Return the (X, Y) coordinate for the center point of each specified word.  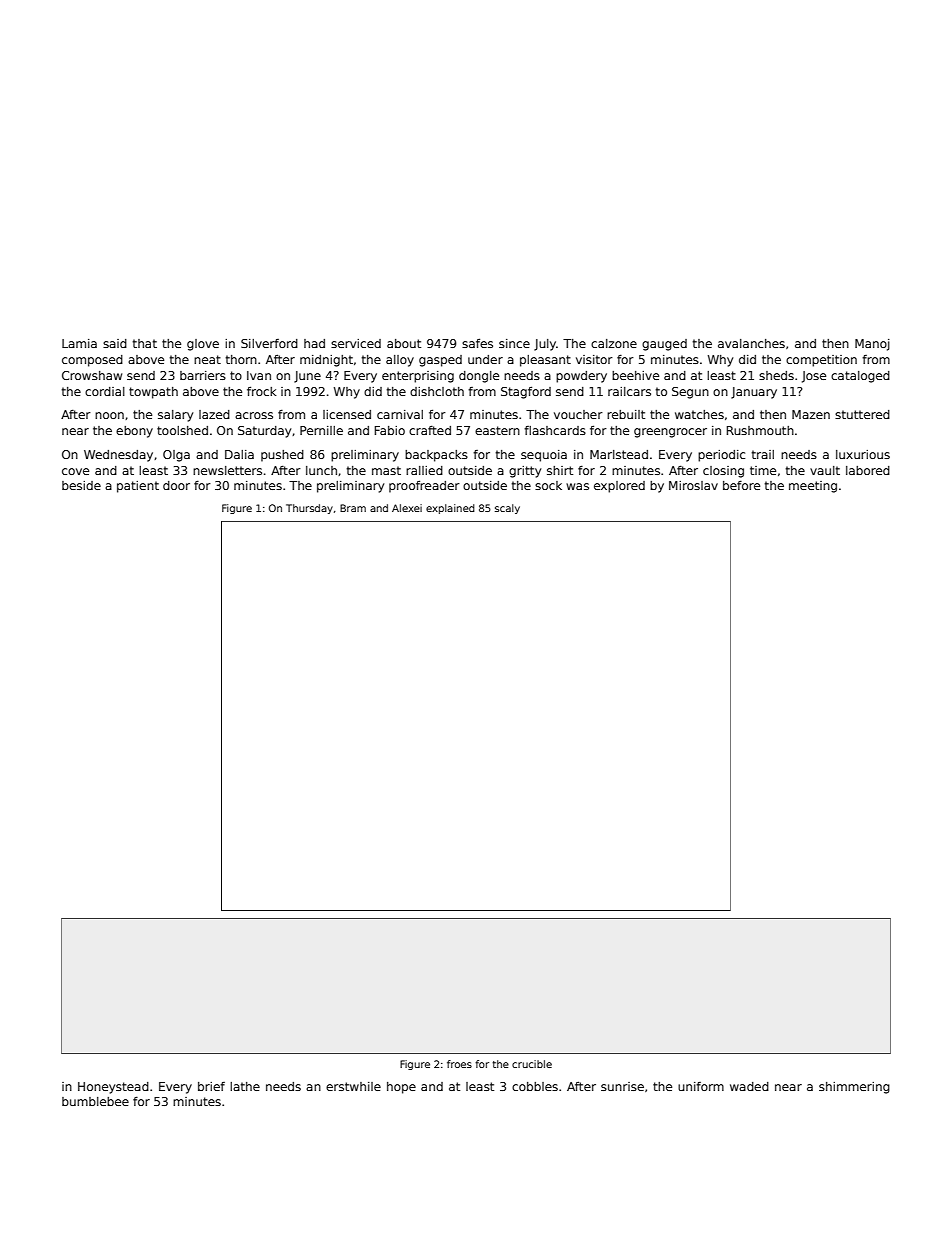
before (741, 485)
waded (749, 1086)
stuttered (862, 414)
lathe (245, 1086)
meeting (813, 487)
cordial (105, 391)
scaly (507, 509)
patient (138, 487)
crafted (430, 430)
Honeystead (113, 1088)
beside (81, 485)
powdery (581, 377)
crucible (532, 1064)
